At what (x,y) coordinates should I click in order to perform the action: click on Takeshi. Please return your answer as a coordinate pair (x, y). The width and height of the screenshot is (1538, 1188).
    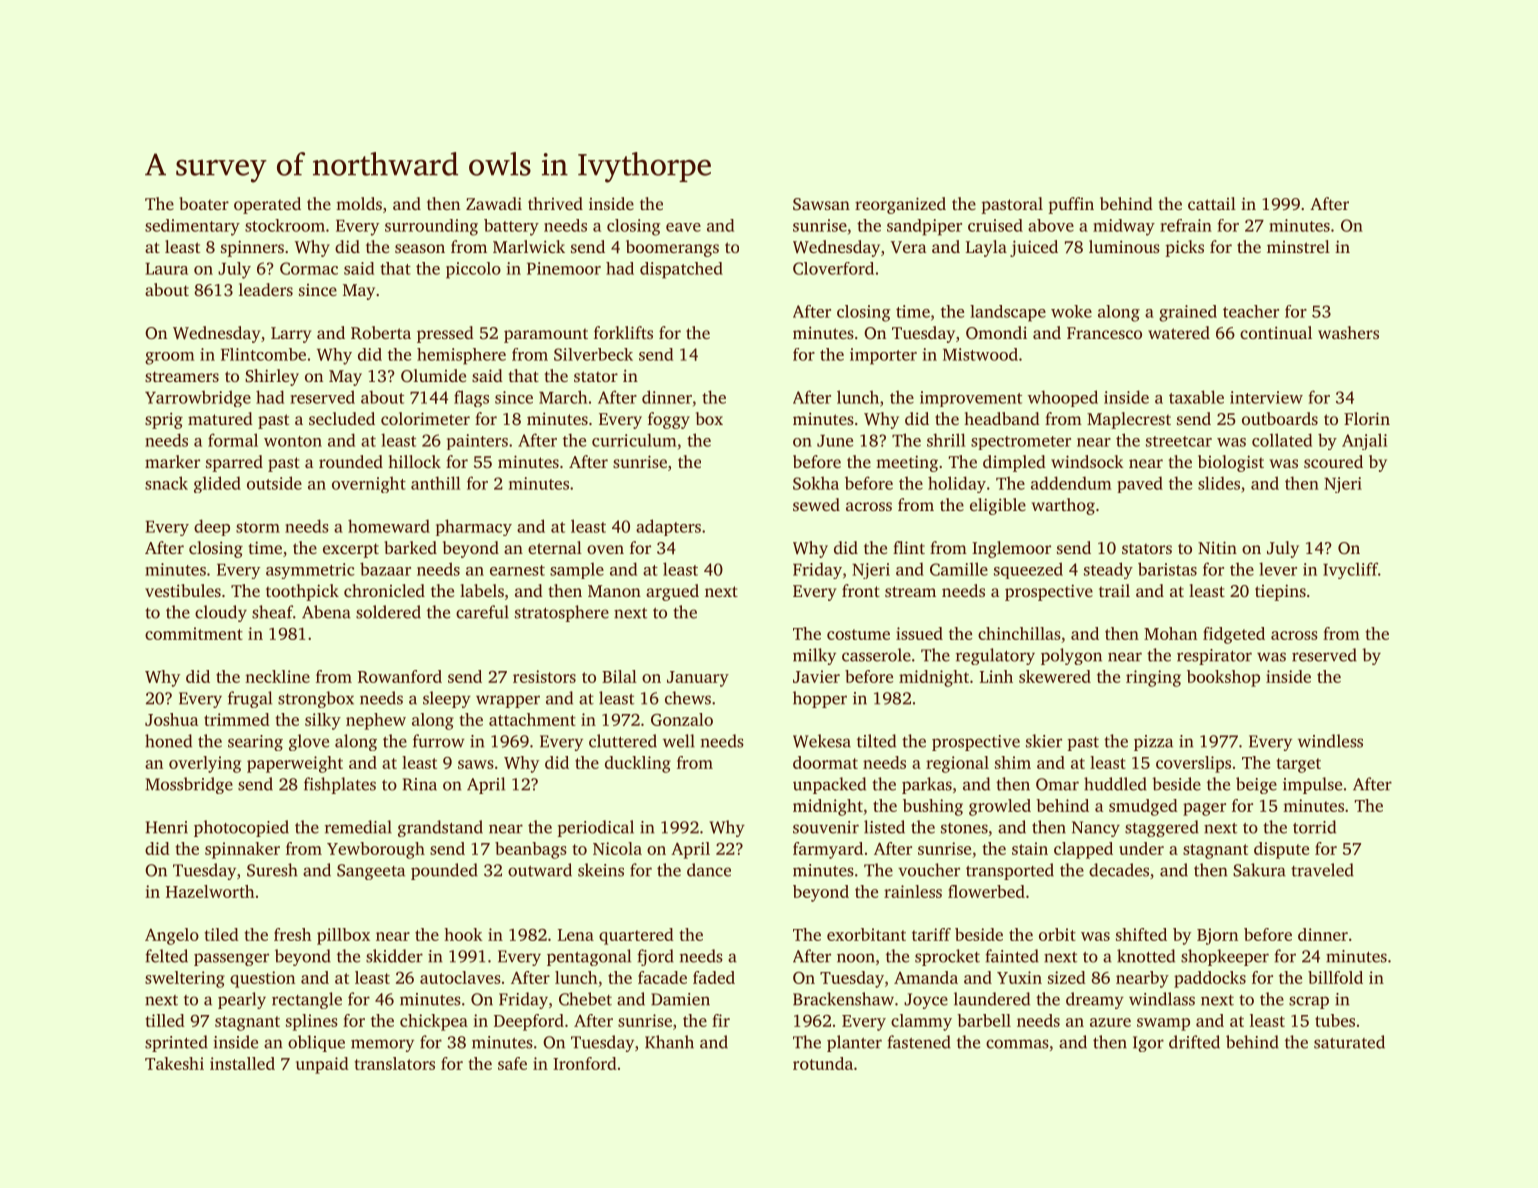
    Looking at the image, I should click on (174, 1063).
